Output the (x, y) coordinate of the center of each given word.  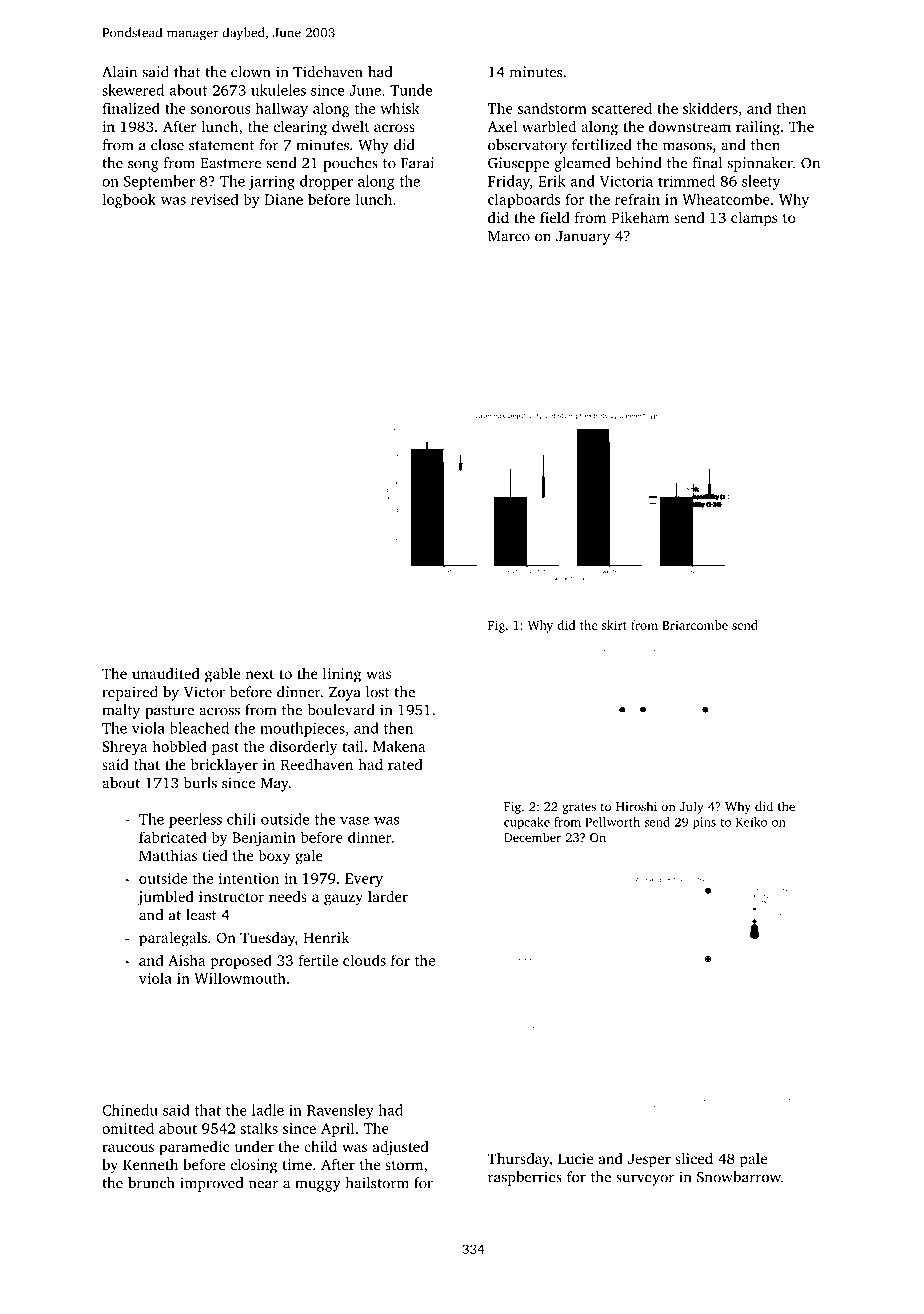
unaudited (166, 673)
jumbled (165, 898)
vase (354, 821)
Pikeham (640, 217)
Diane (284, 199)
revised (215, 199)
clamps (754, 219)
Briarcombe (695, 625)
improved (211, 1184)
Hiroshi (636, 806)
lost (378, 692)
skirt (614, 625)
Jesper (649, 1160)
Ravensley (340, 1111)
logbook (129, 200)
